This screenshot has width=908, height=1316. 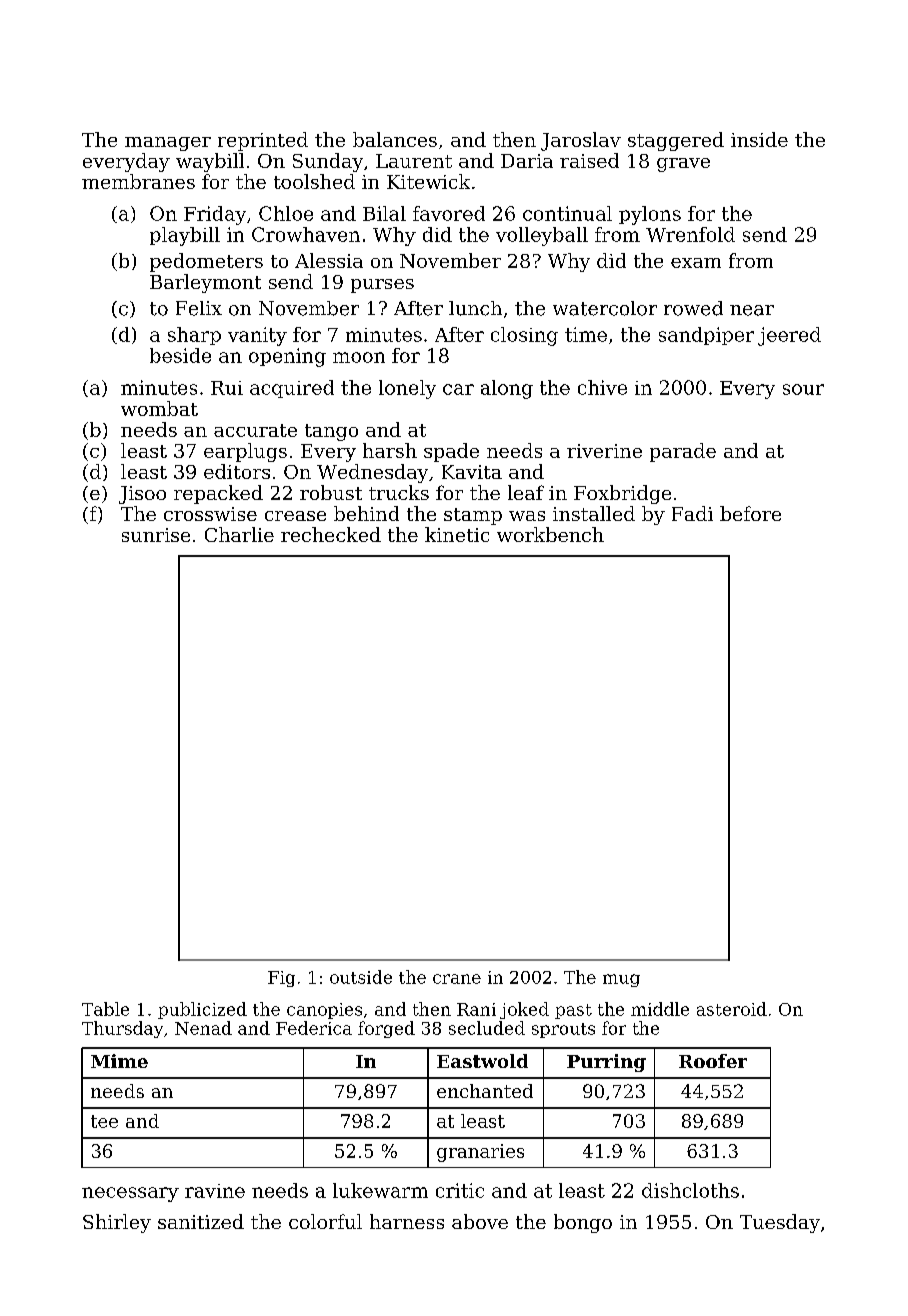 I want to click on crane, so click(x=457, y=979).
